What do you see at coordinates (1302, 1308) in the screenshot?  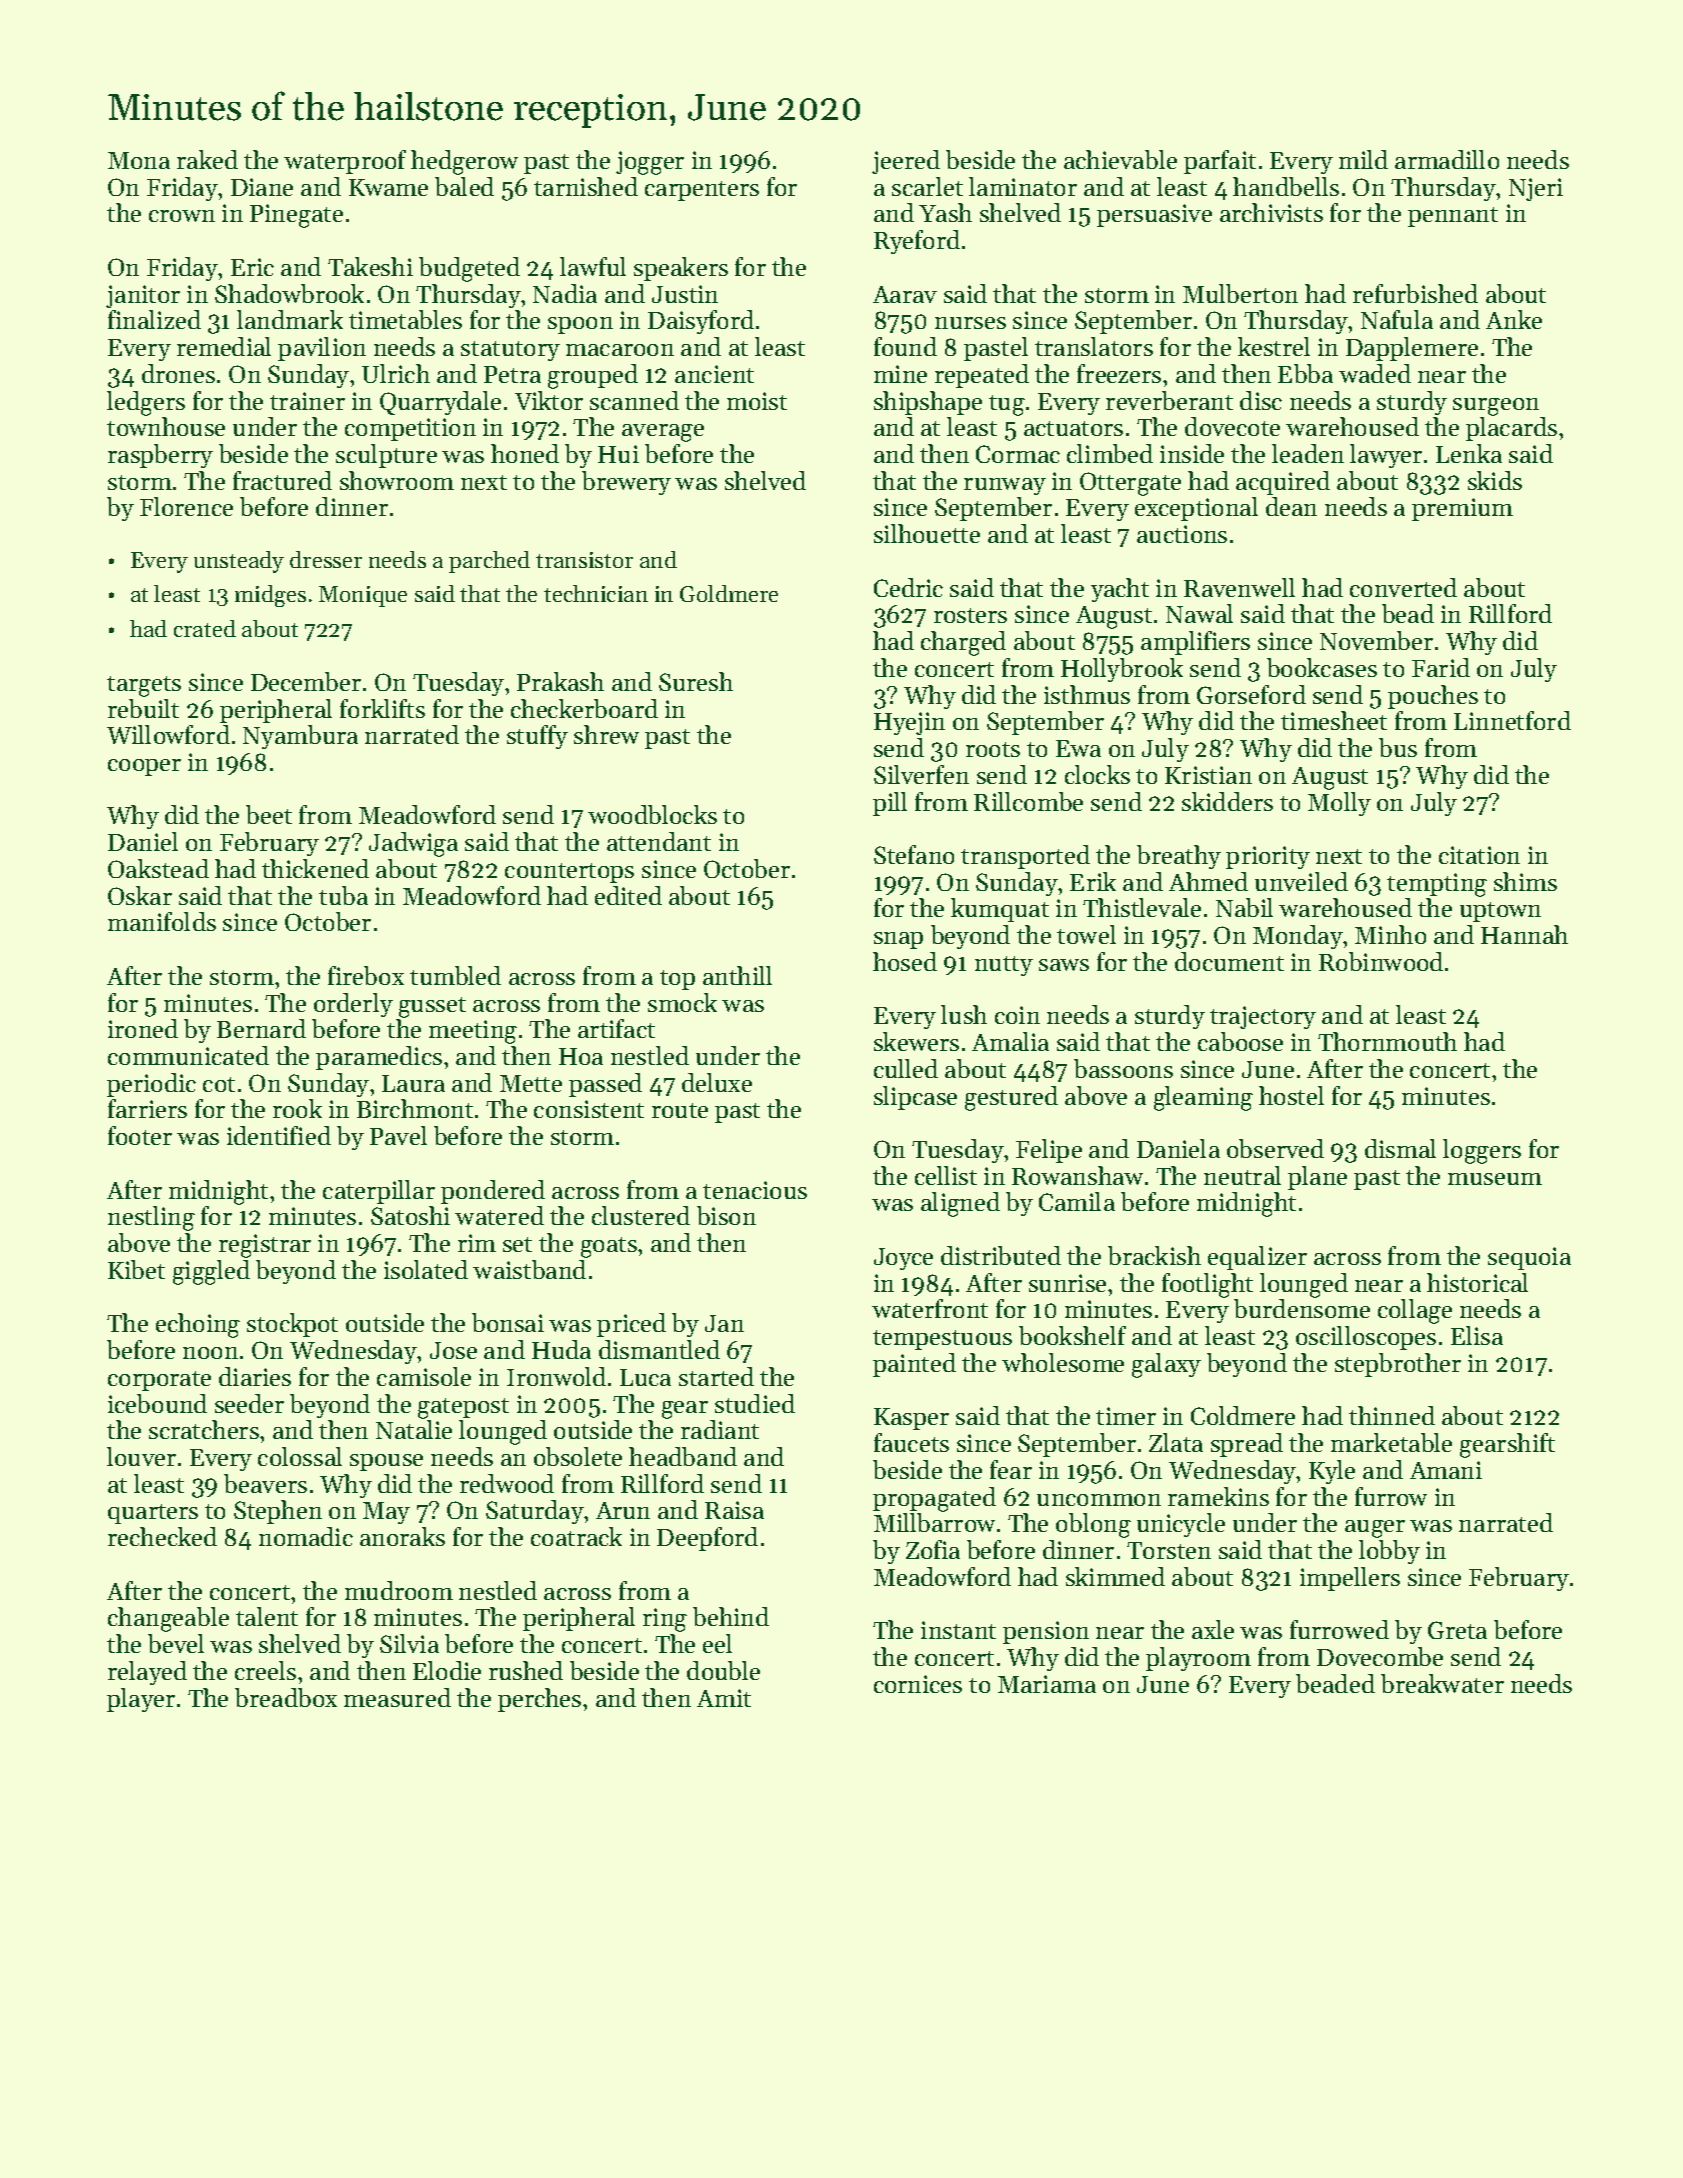 I see `burdensome` at bounding box center [1302, 1308].
